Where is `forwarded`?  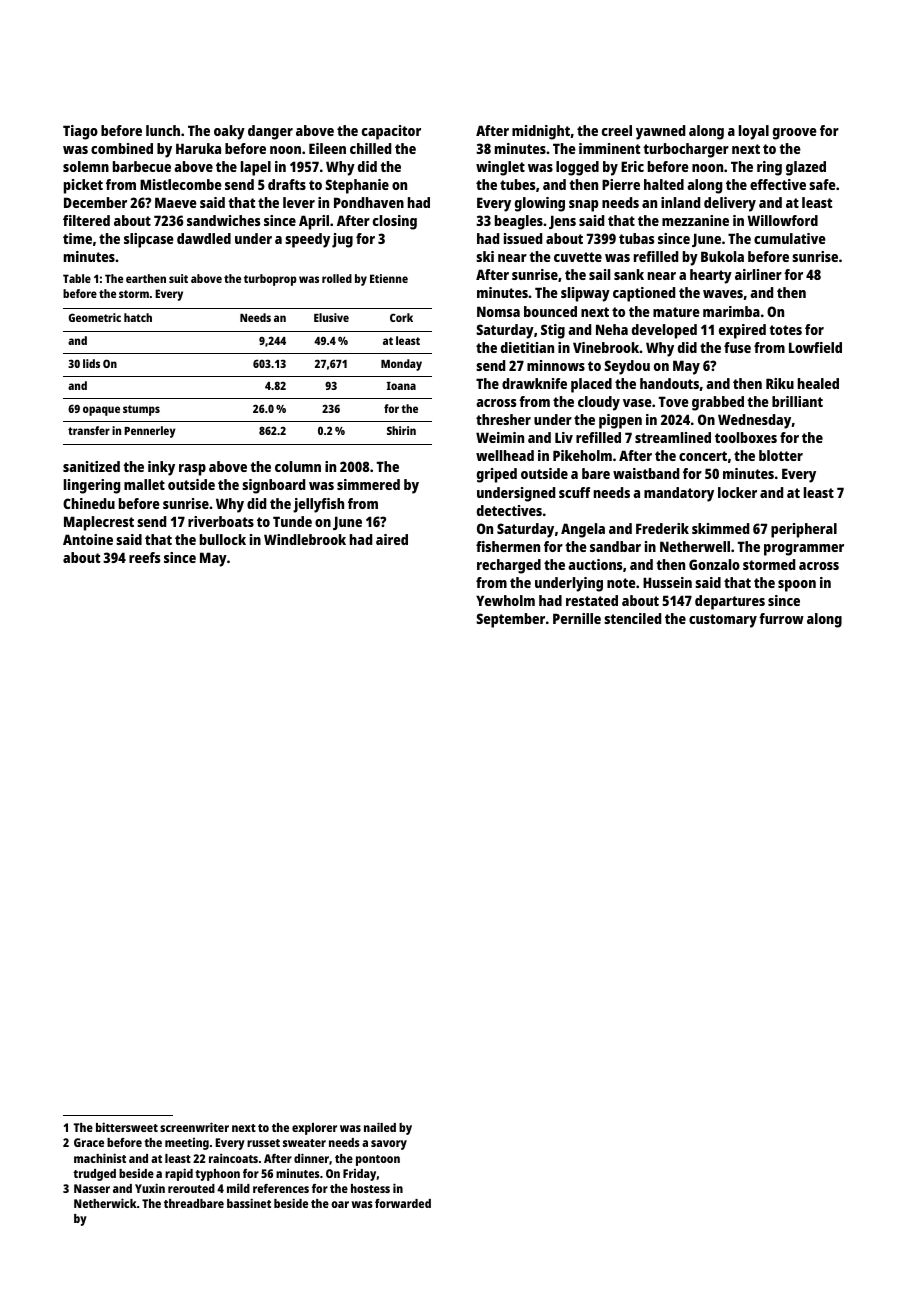 forwarded is located at coordinates (403, 1203).
